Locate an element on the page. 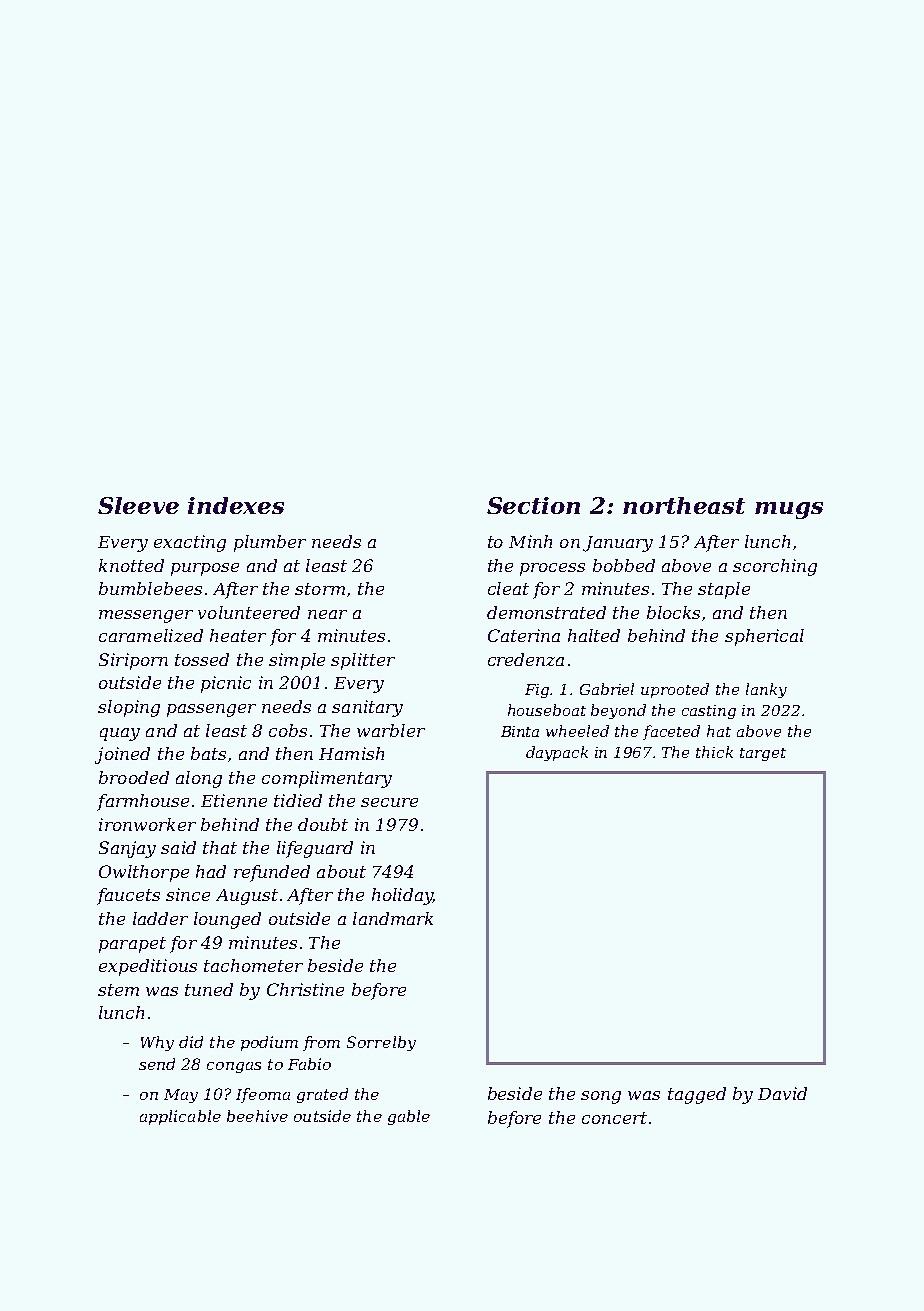 The height and width of the image is (1311, 924). refunded is located at coordinates (272, 873).
